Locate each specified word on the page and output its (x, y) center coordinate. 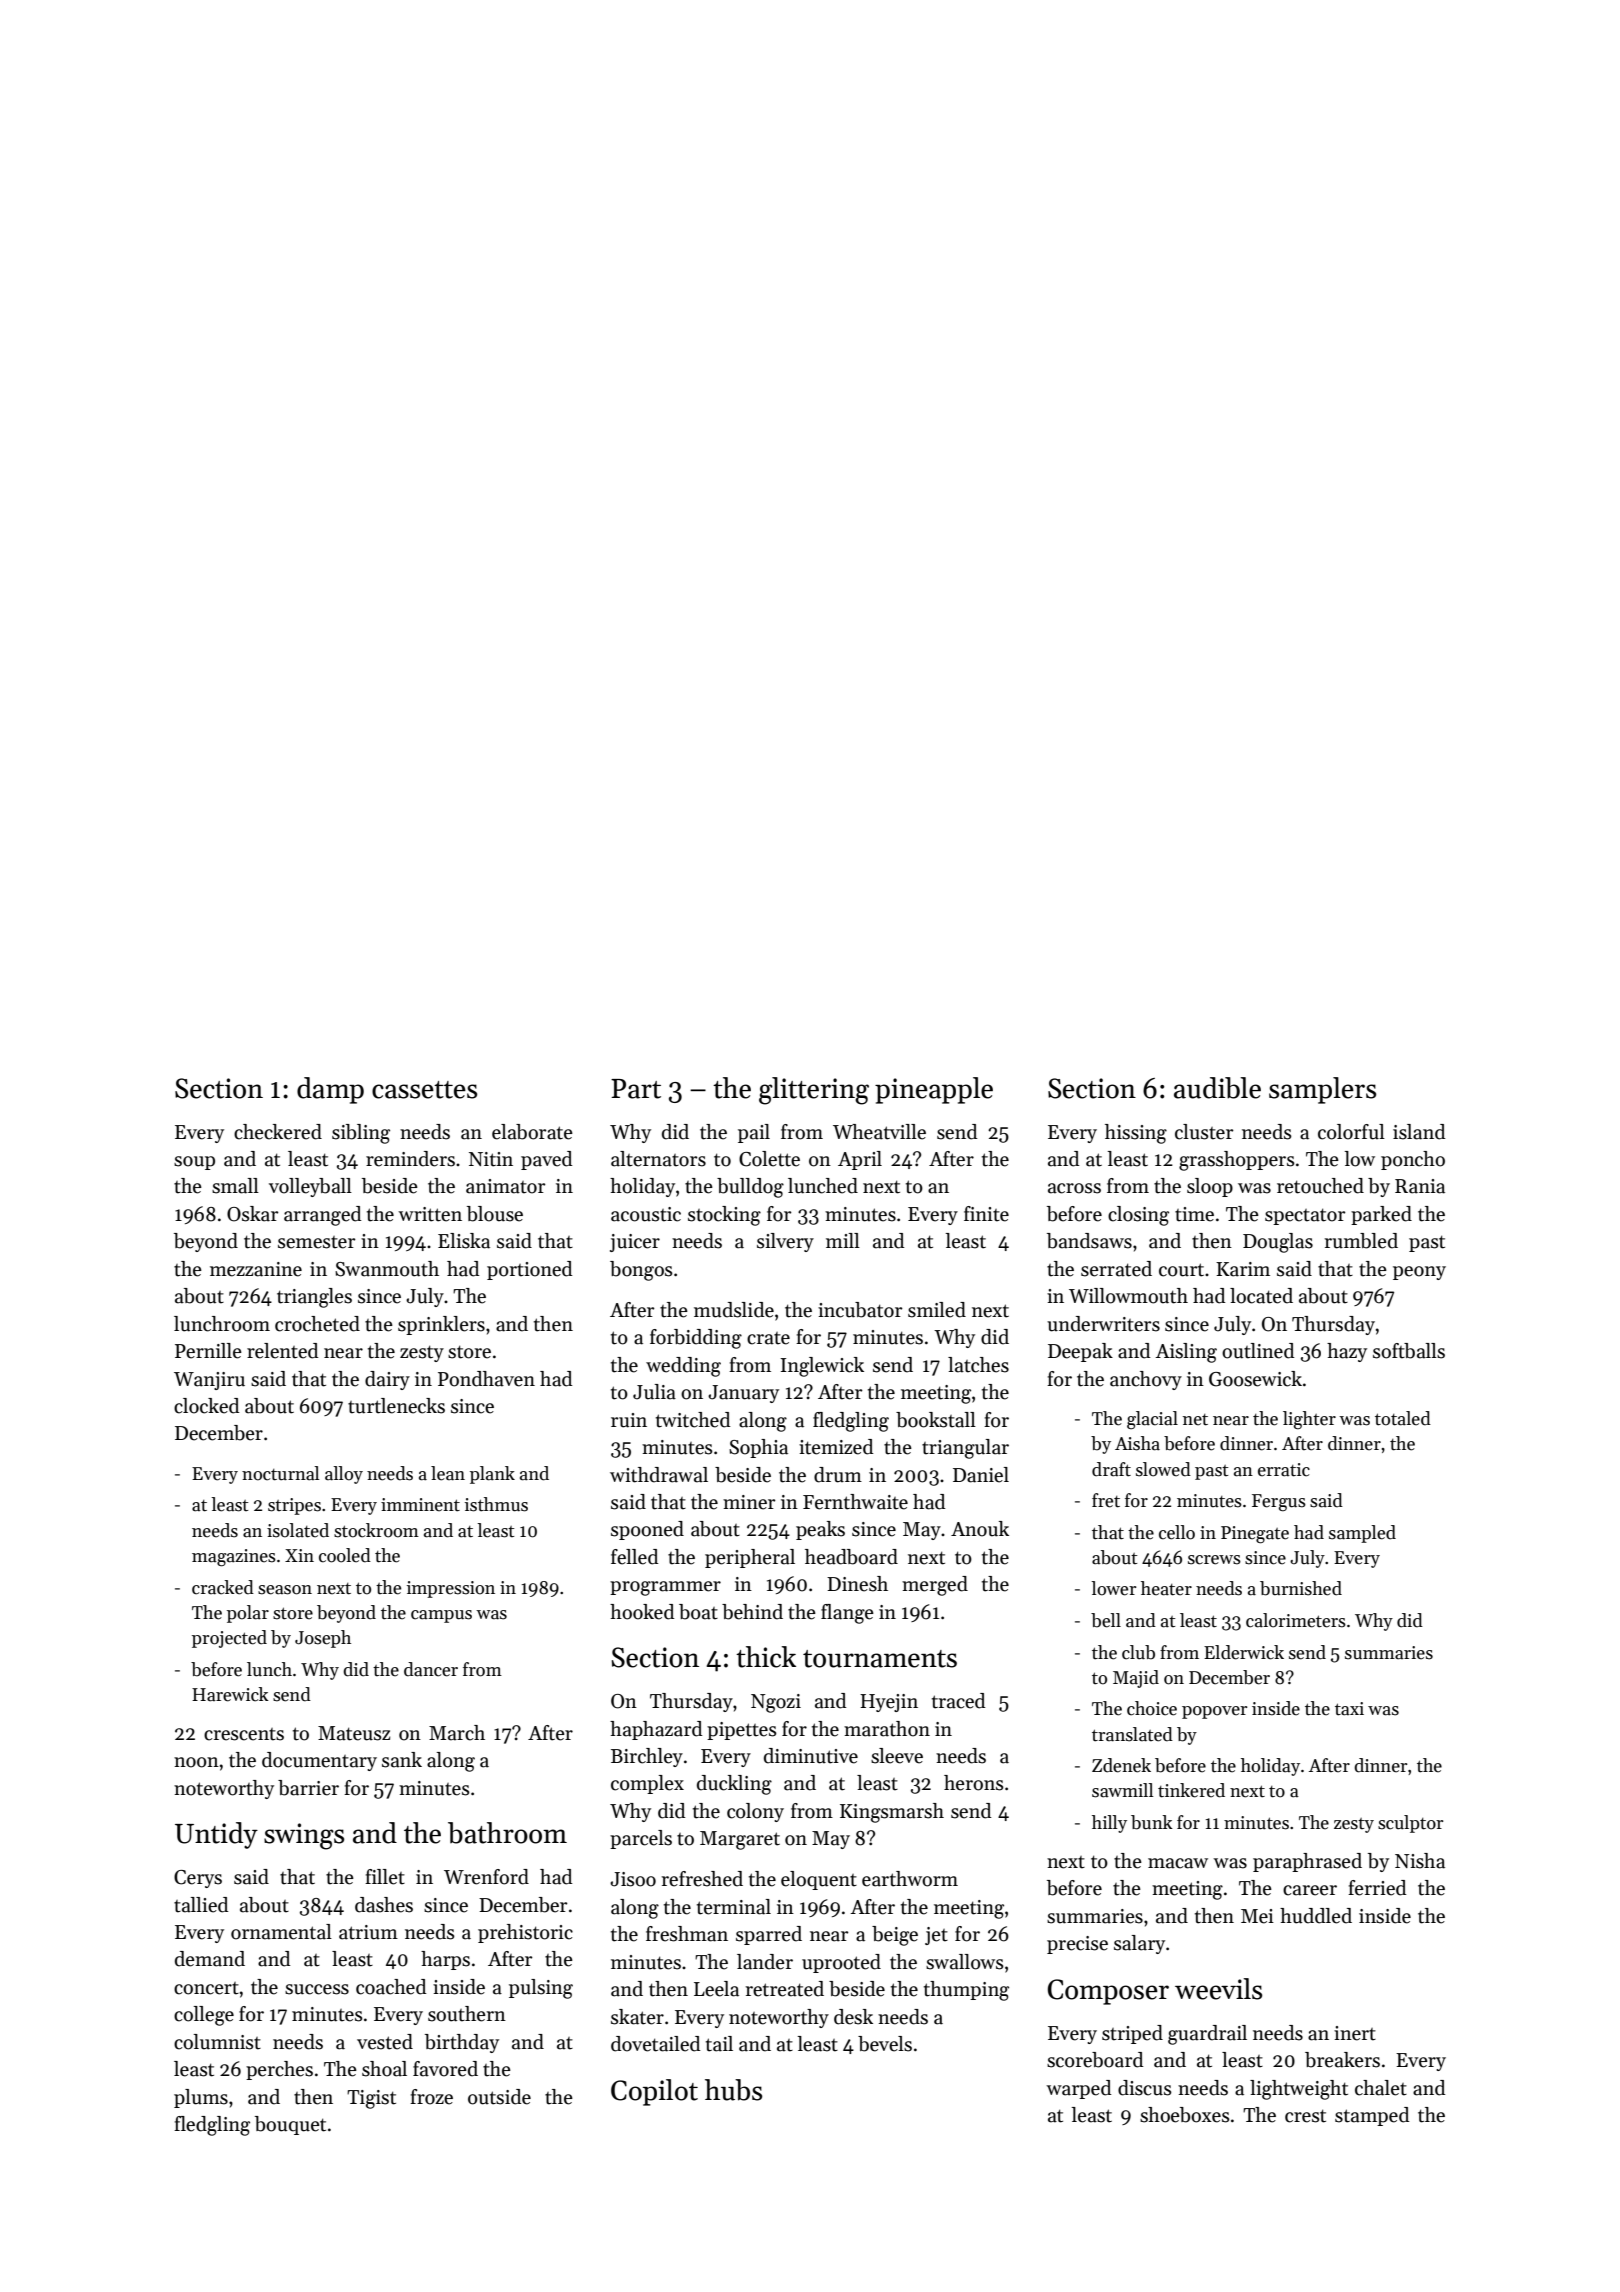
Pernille (208, 1351)
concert (206, 1988)
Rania (1420, 1186)
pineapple (934, 1090)
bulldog (750, 1188)
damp (330, 1090)
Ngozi (776, 1703)
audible (1217, 1088)
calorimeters (1296, 1620)
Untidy (216, 1835)
